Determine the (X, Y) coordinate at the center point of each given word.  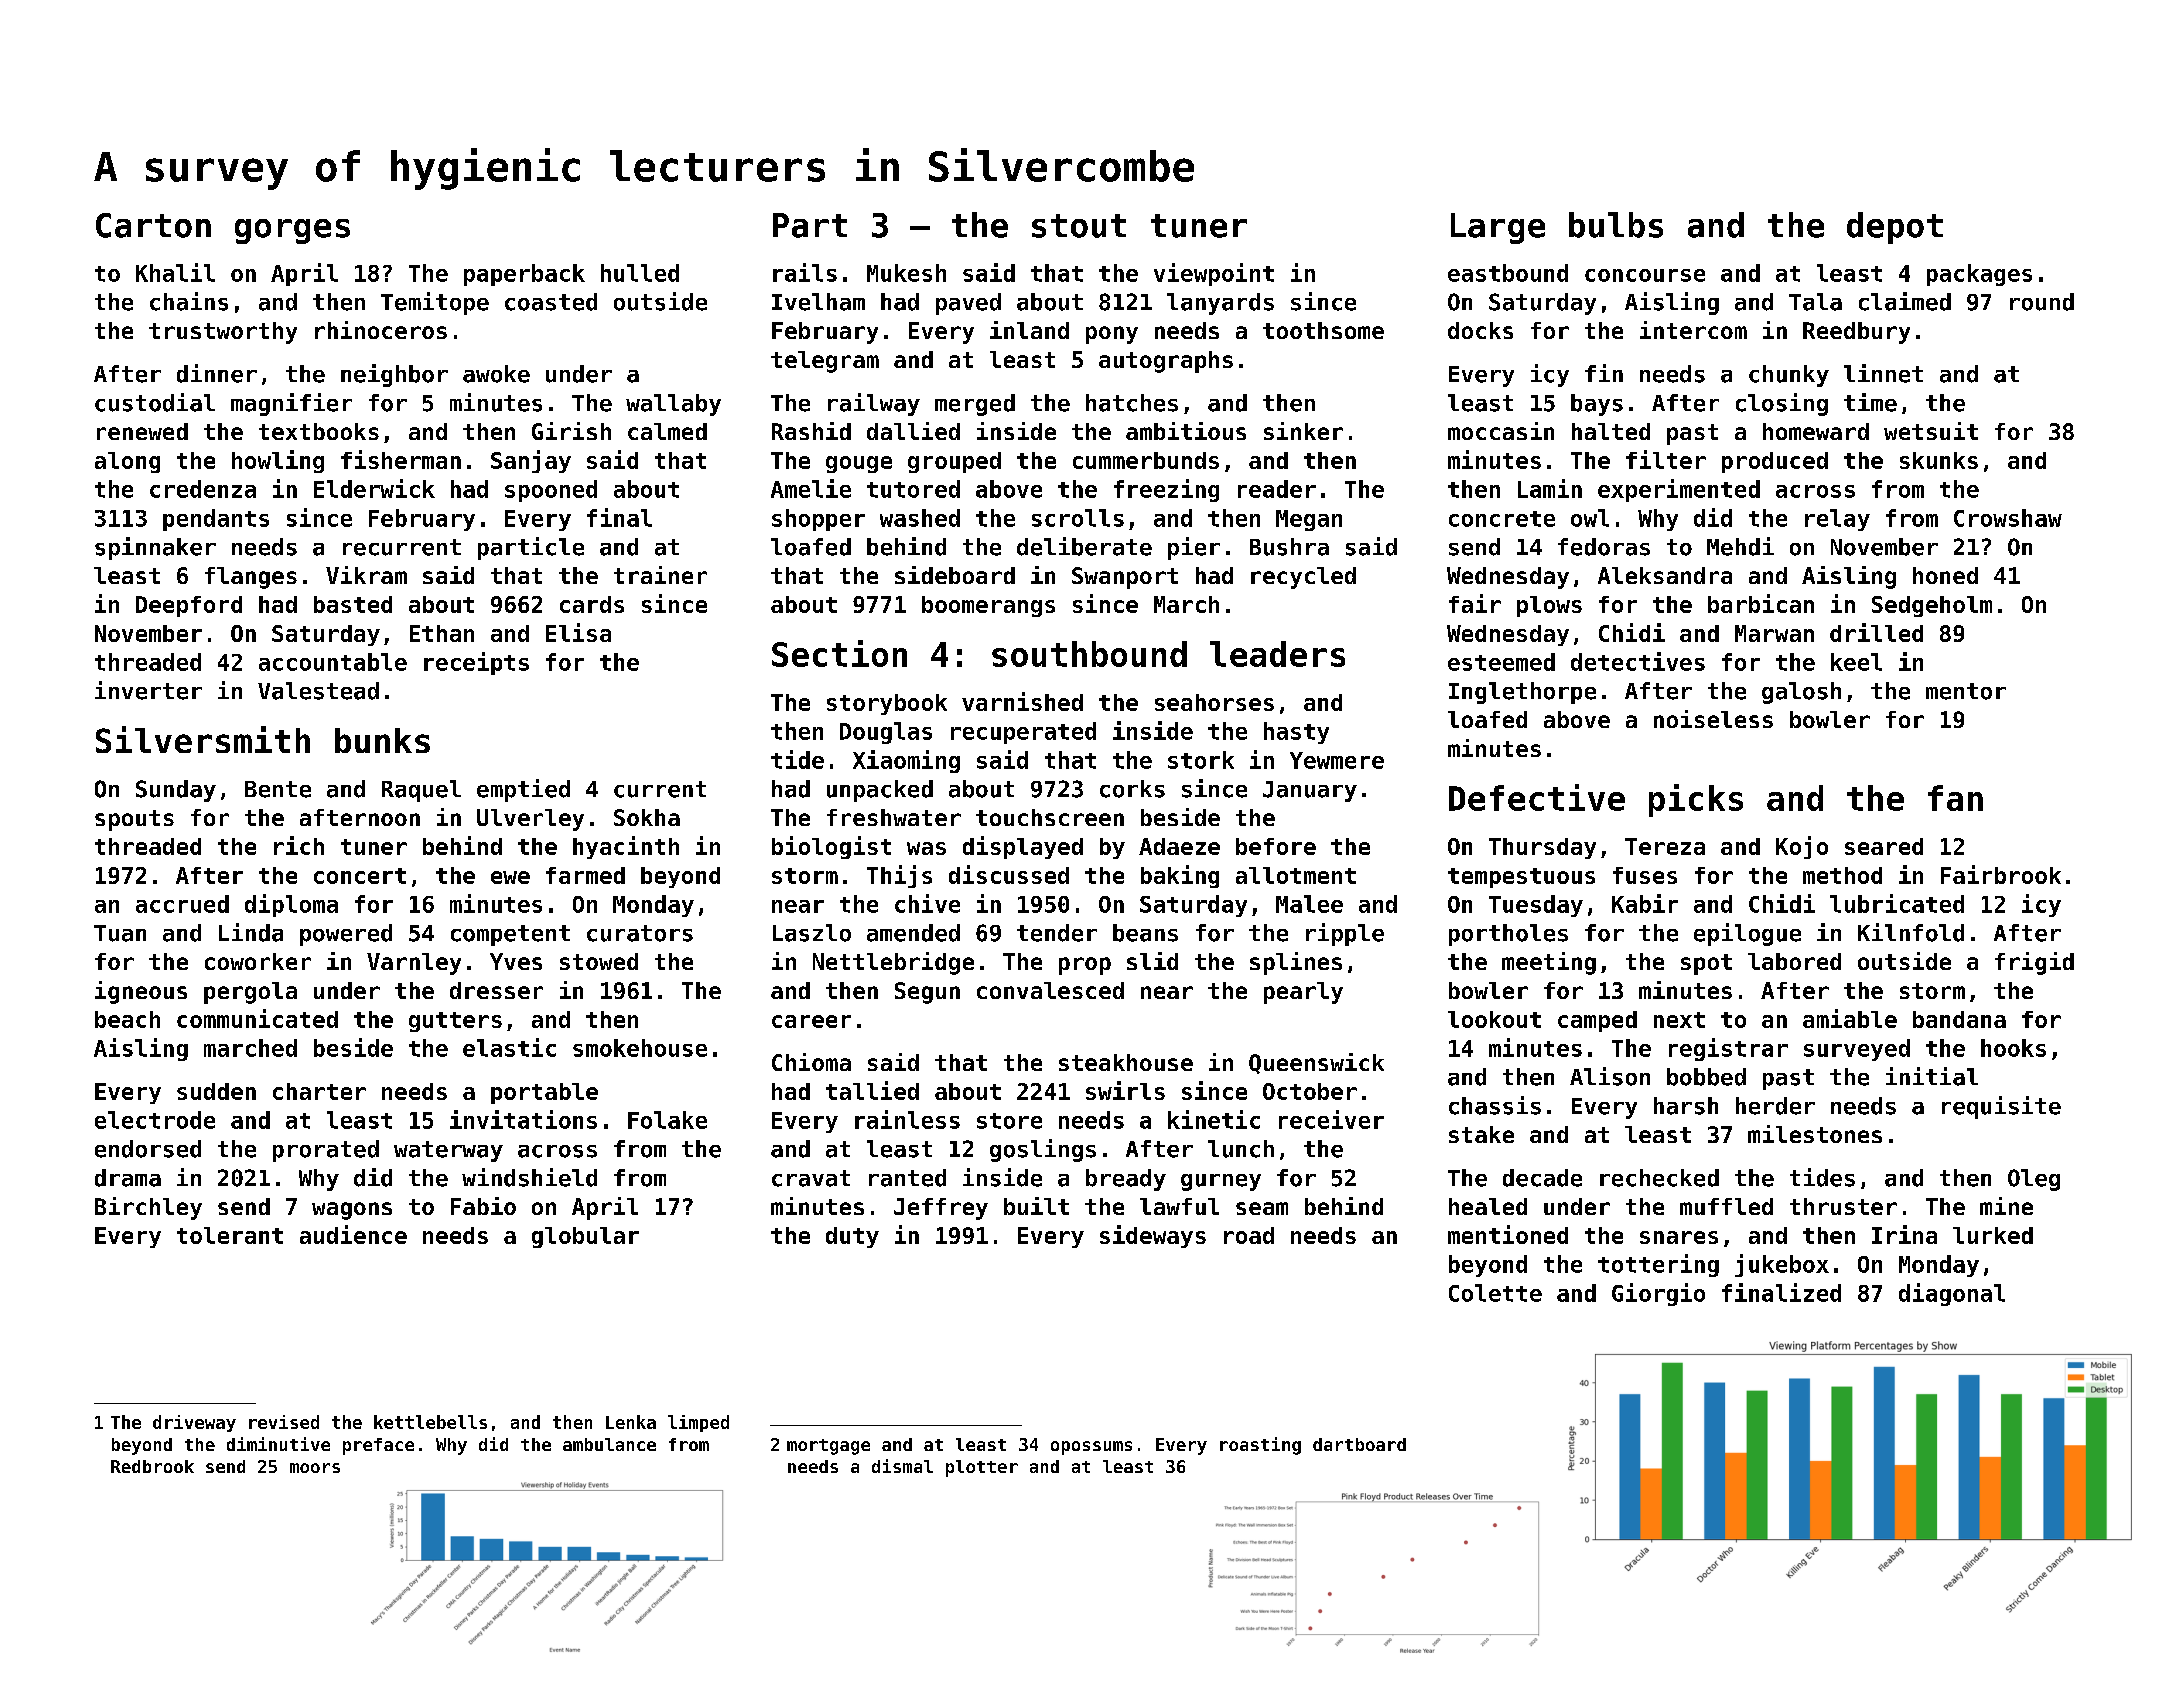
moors (315, 1468)
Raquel (421, 791)
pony (1112, 335)
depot (1895, 228)
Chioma (811, 1062)
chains (189, 301)
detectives (1638, 661)
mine (2006, 1206)
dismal (902, 1466)
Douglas (886, 733)
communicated (257, 1018)
